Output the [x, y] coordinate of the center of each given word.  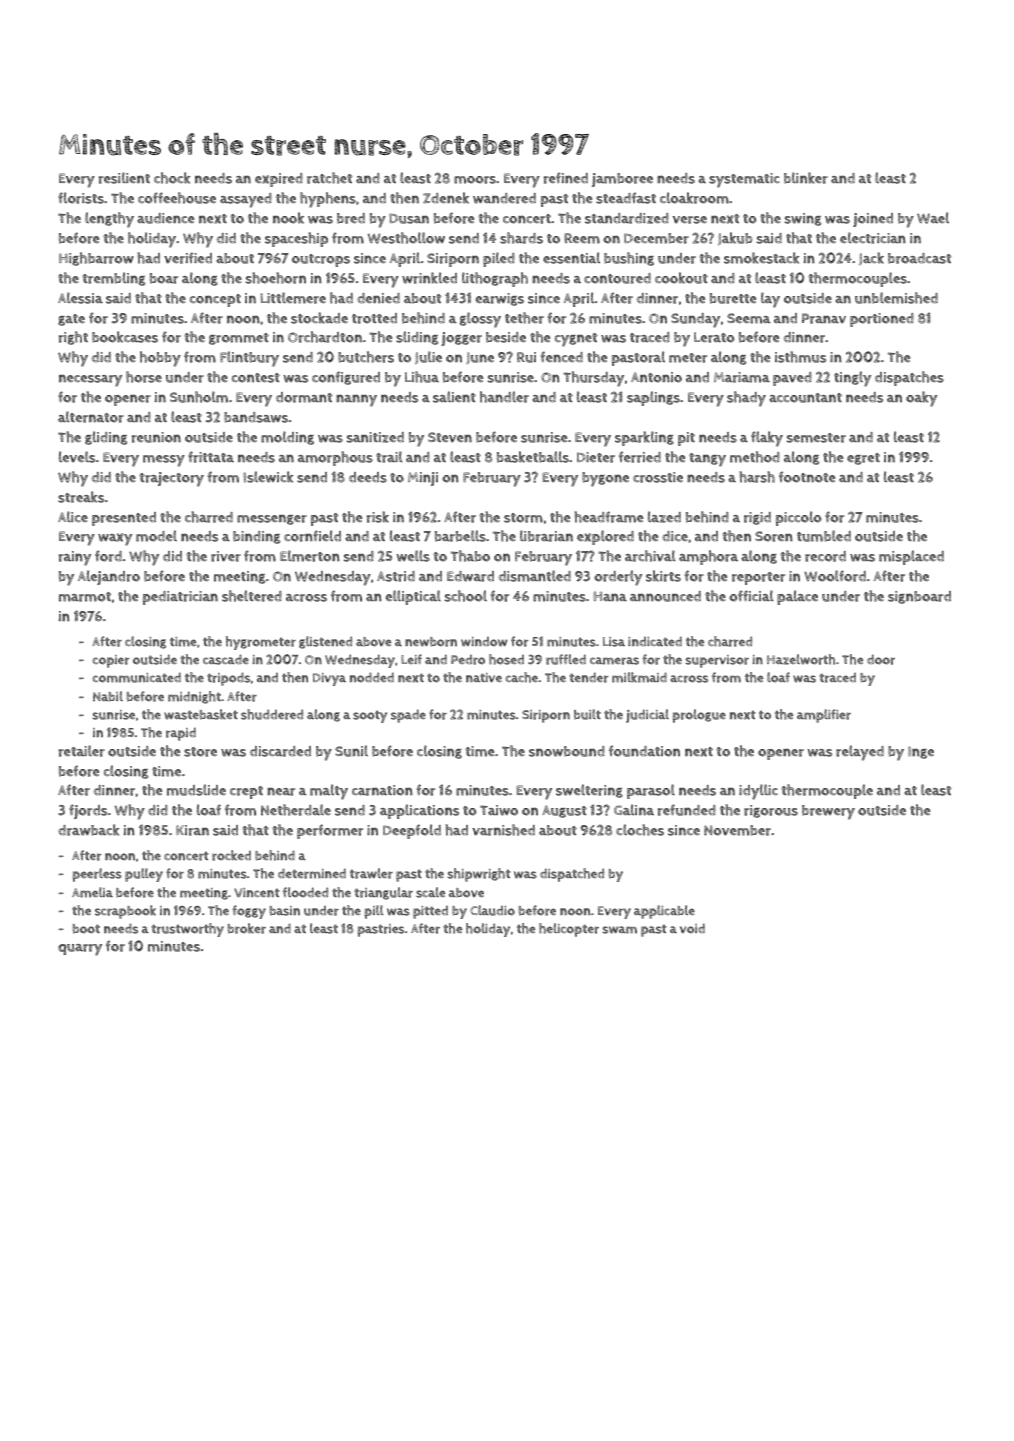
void [692, 928]
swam [619, 930]
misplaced [911, 557]
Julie [428, 357]
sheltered [252, 596]
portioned [882, 320]
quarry [80, 950]
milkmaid [639, 677]
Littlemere [293, 298]
